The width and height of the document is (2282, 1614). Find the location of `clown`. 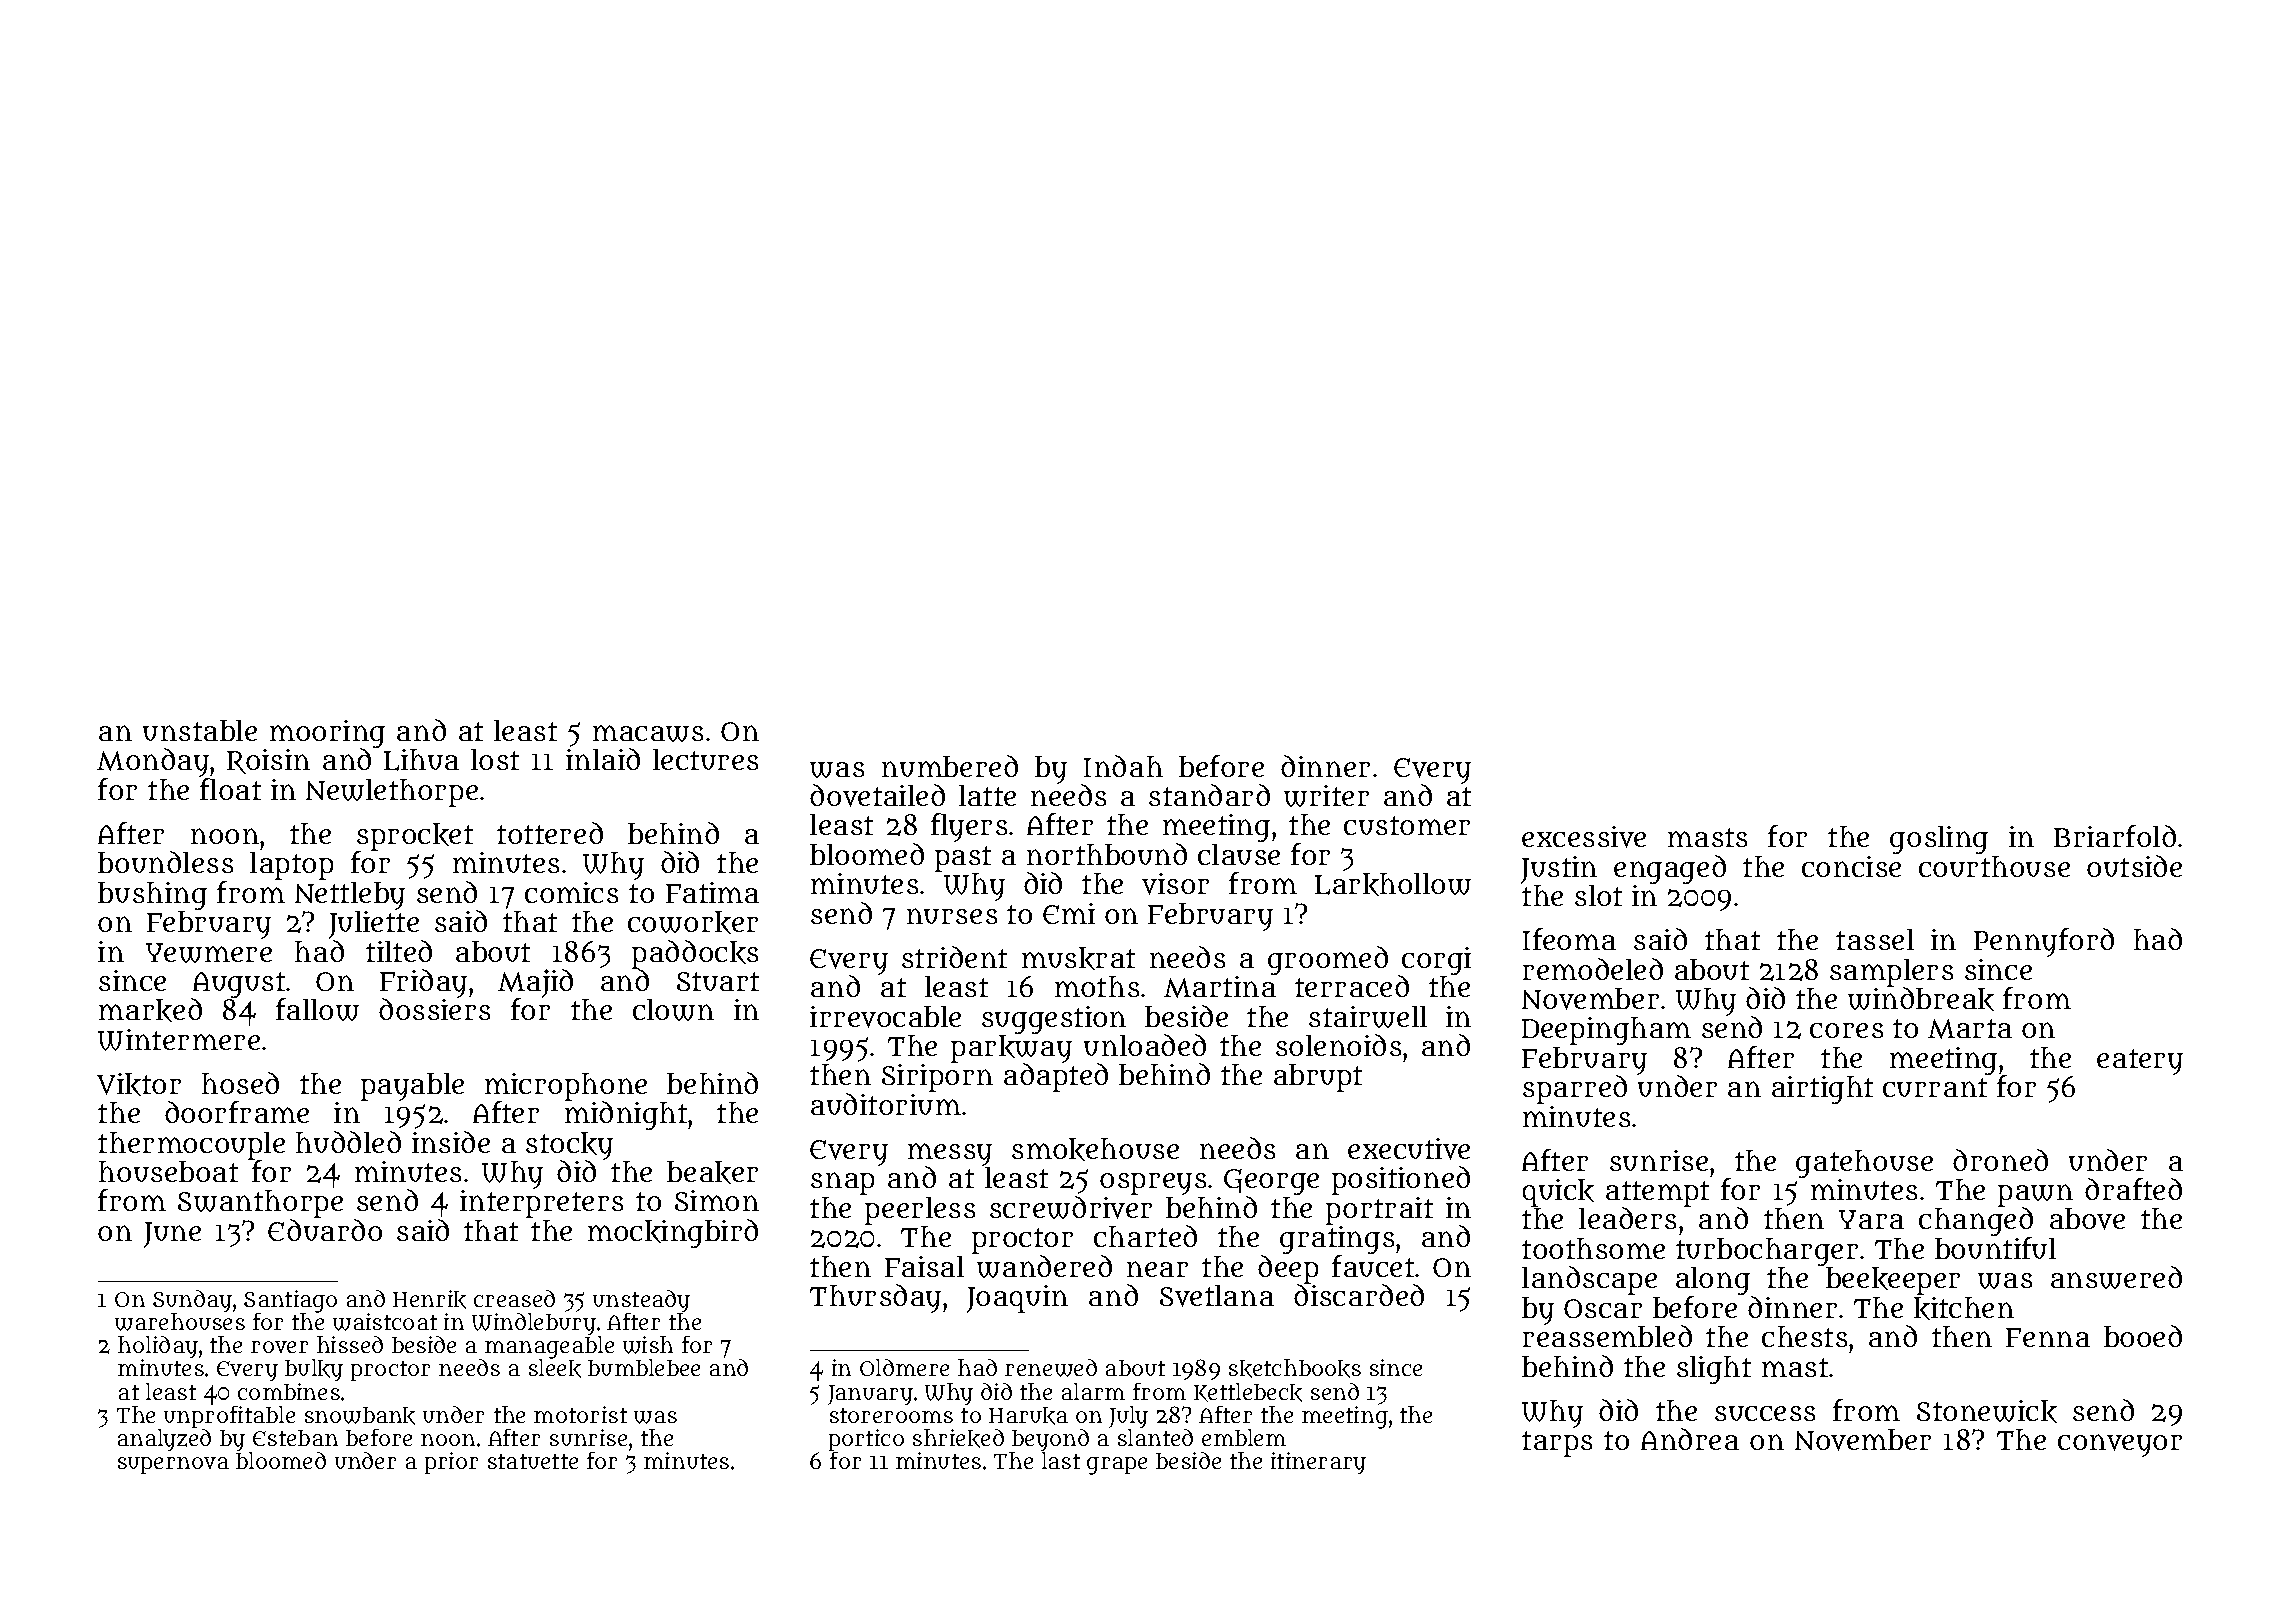

clown is located at coordinates (673, 1010).
